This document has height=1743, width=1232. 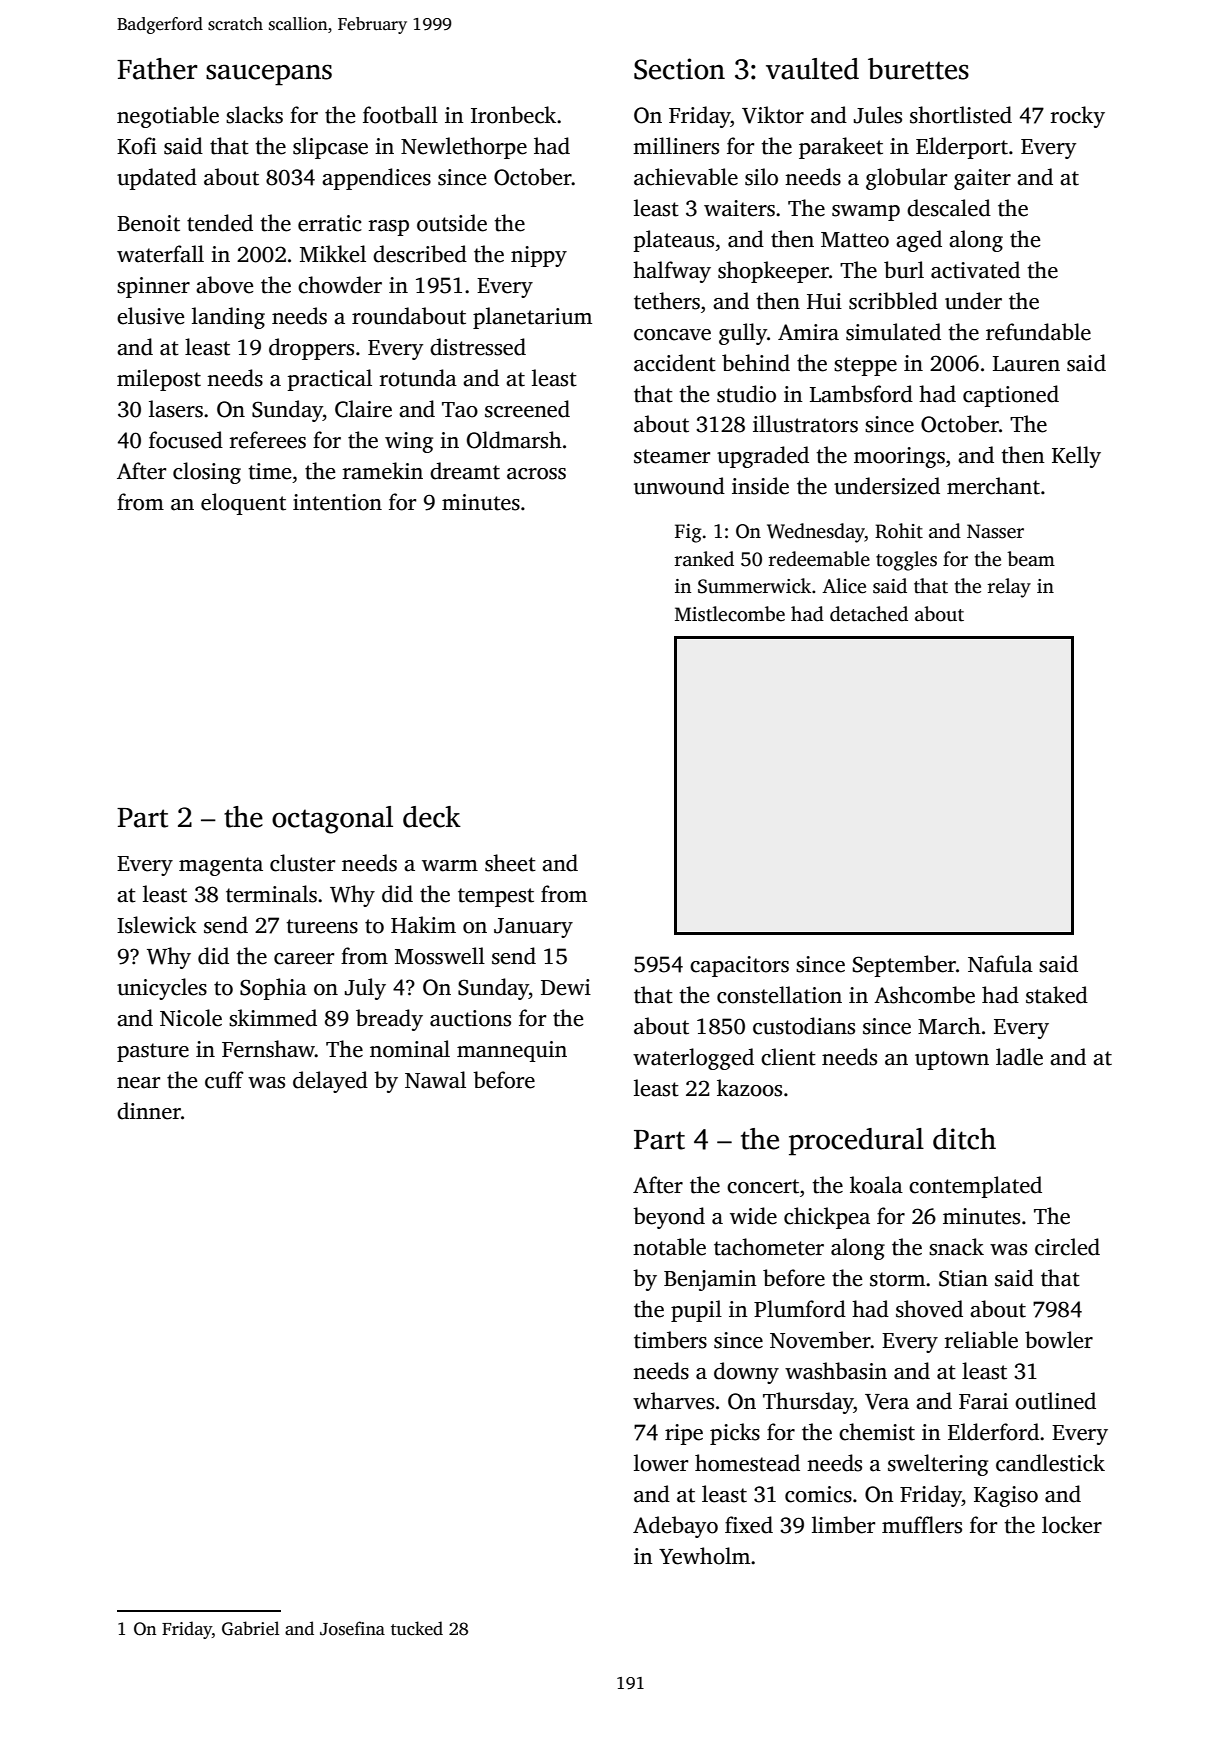 I want to click on ditch, so click(x=964, y=1139).
